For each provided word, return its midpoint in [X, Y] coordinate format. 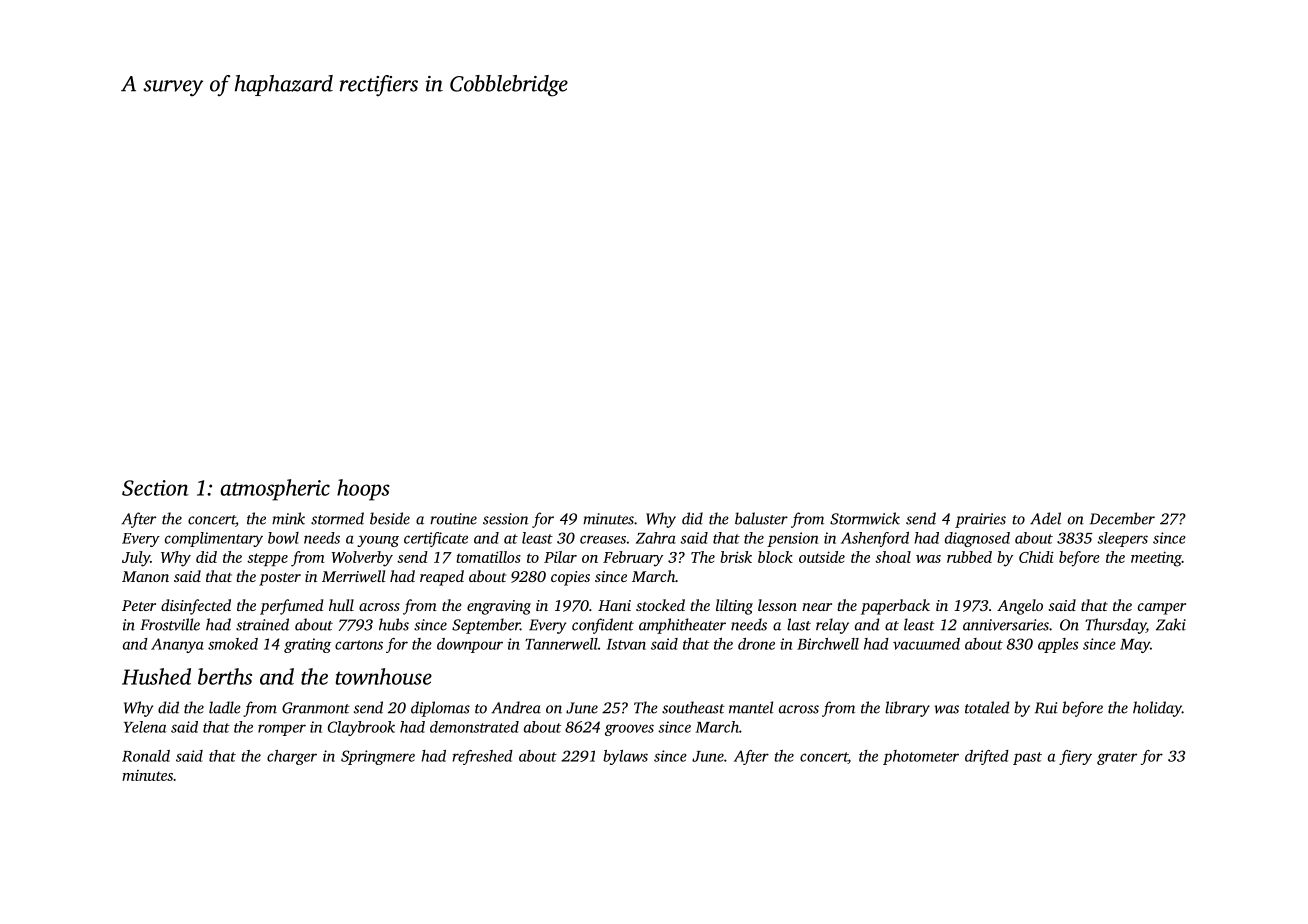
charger [292, 757]
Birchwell [828, 644]
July [136, 559]
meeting [1156, 559]
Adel [1045, 518]
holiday [1157, 709]
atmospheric [275, 490]
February [633, 559]
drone [756, 644]
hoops [363, 490]
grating [307, 645]
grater [1117, 758]
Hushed [156, 676]
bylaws [625, 757]
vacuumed [926, 644]
